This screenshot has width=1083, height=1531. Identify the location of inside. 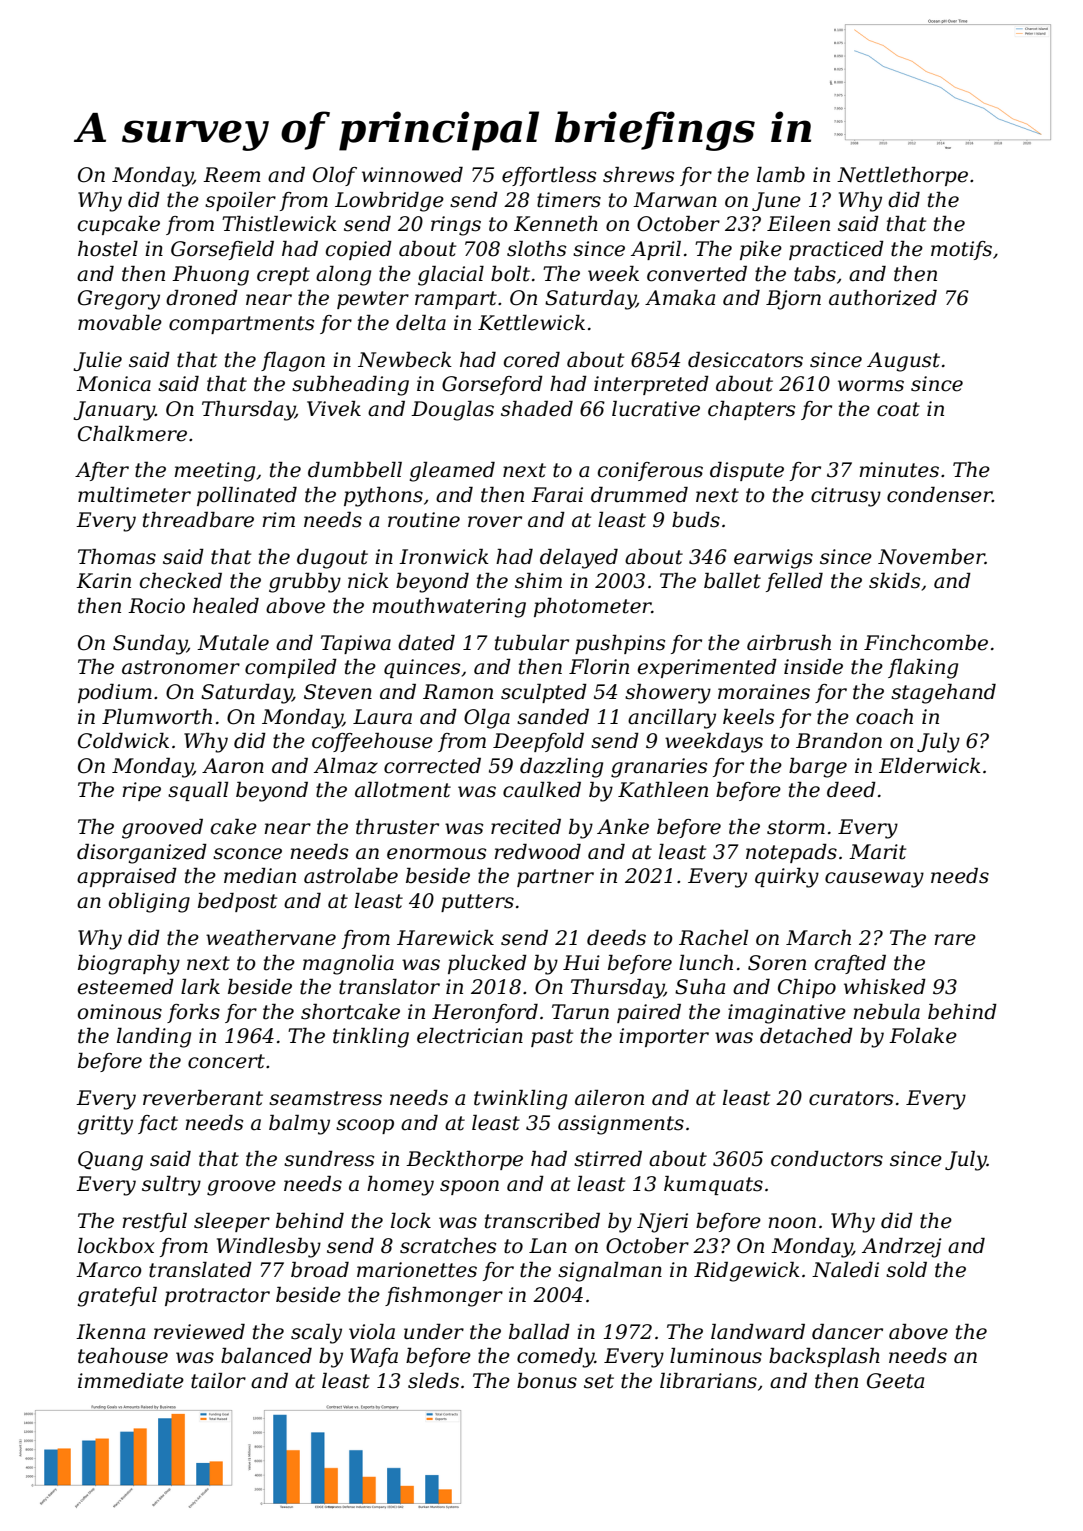
(813, 667).
